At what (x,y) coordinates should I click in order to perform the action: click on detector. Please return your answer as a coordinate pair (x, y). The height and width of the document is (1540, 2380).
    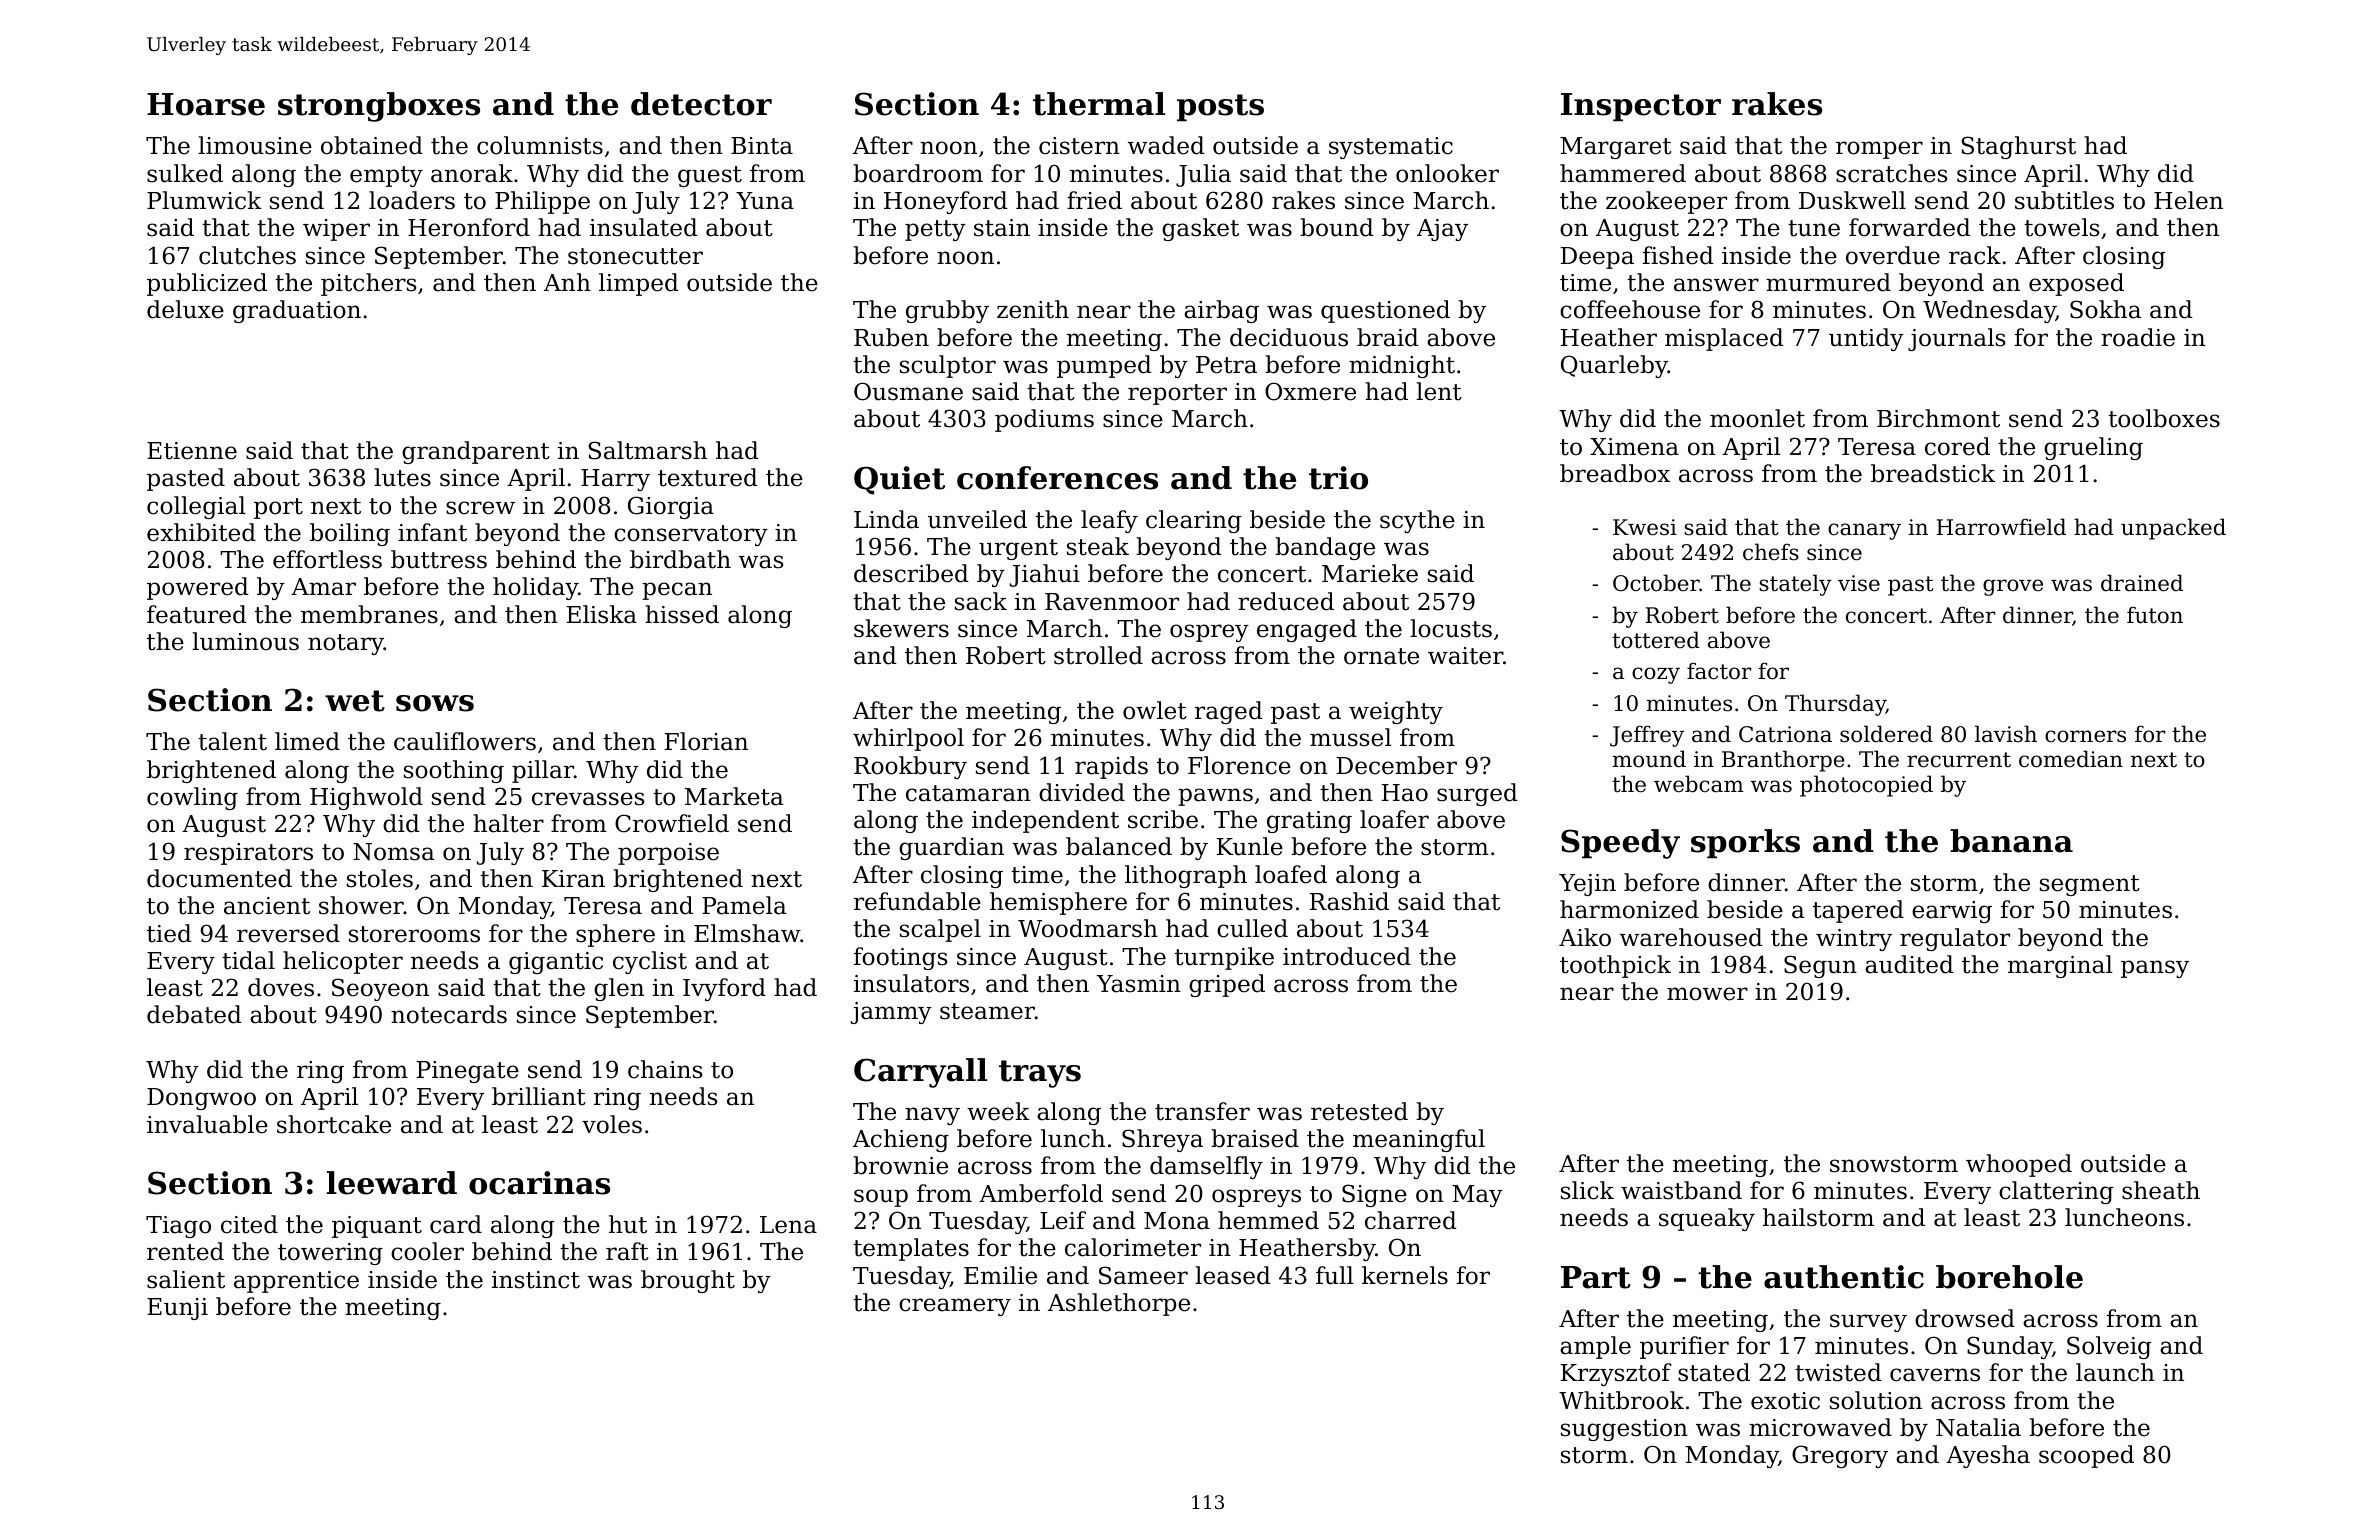
    Looking at the image, I should click on (701, 104).
